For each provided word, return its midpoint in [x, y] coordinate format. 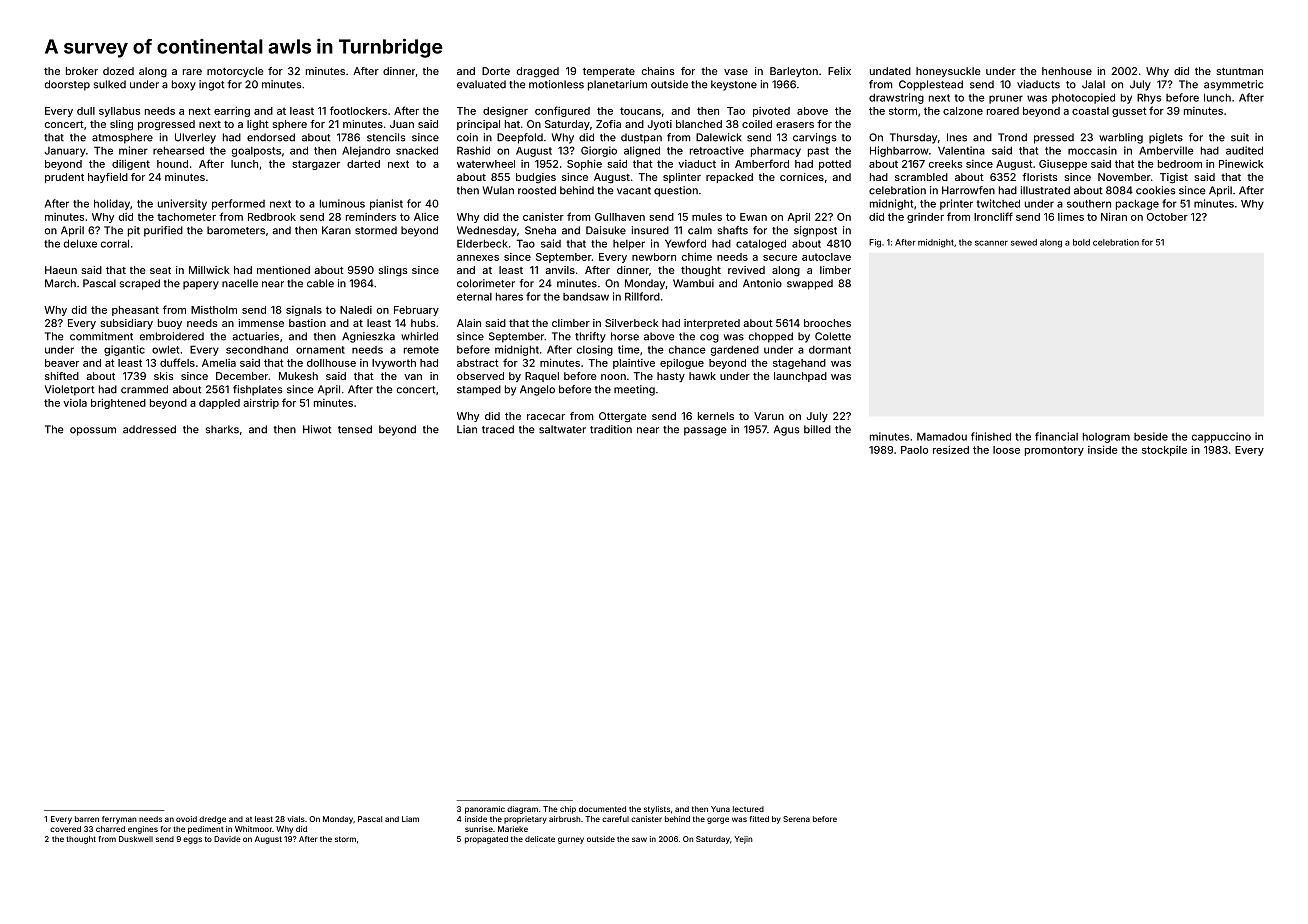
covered [65, 829]
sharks [222, 429]
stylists [657, 810]
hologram [1106, 437]
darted [363, 164]
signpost [815, 231]
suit [1240, 137]
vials [296, 819]
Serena [796, 819]
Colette [833, 336]
